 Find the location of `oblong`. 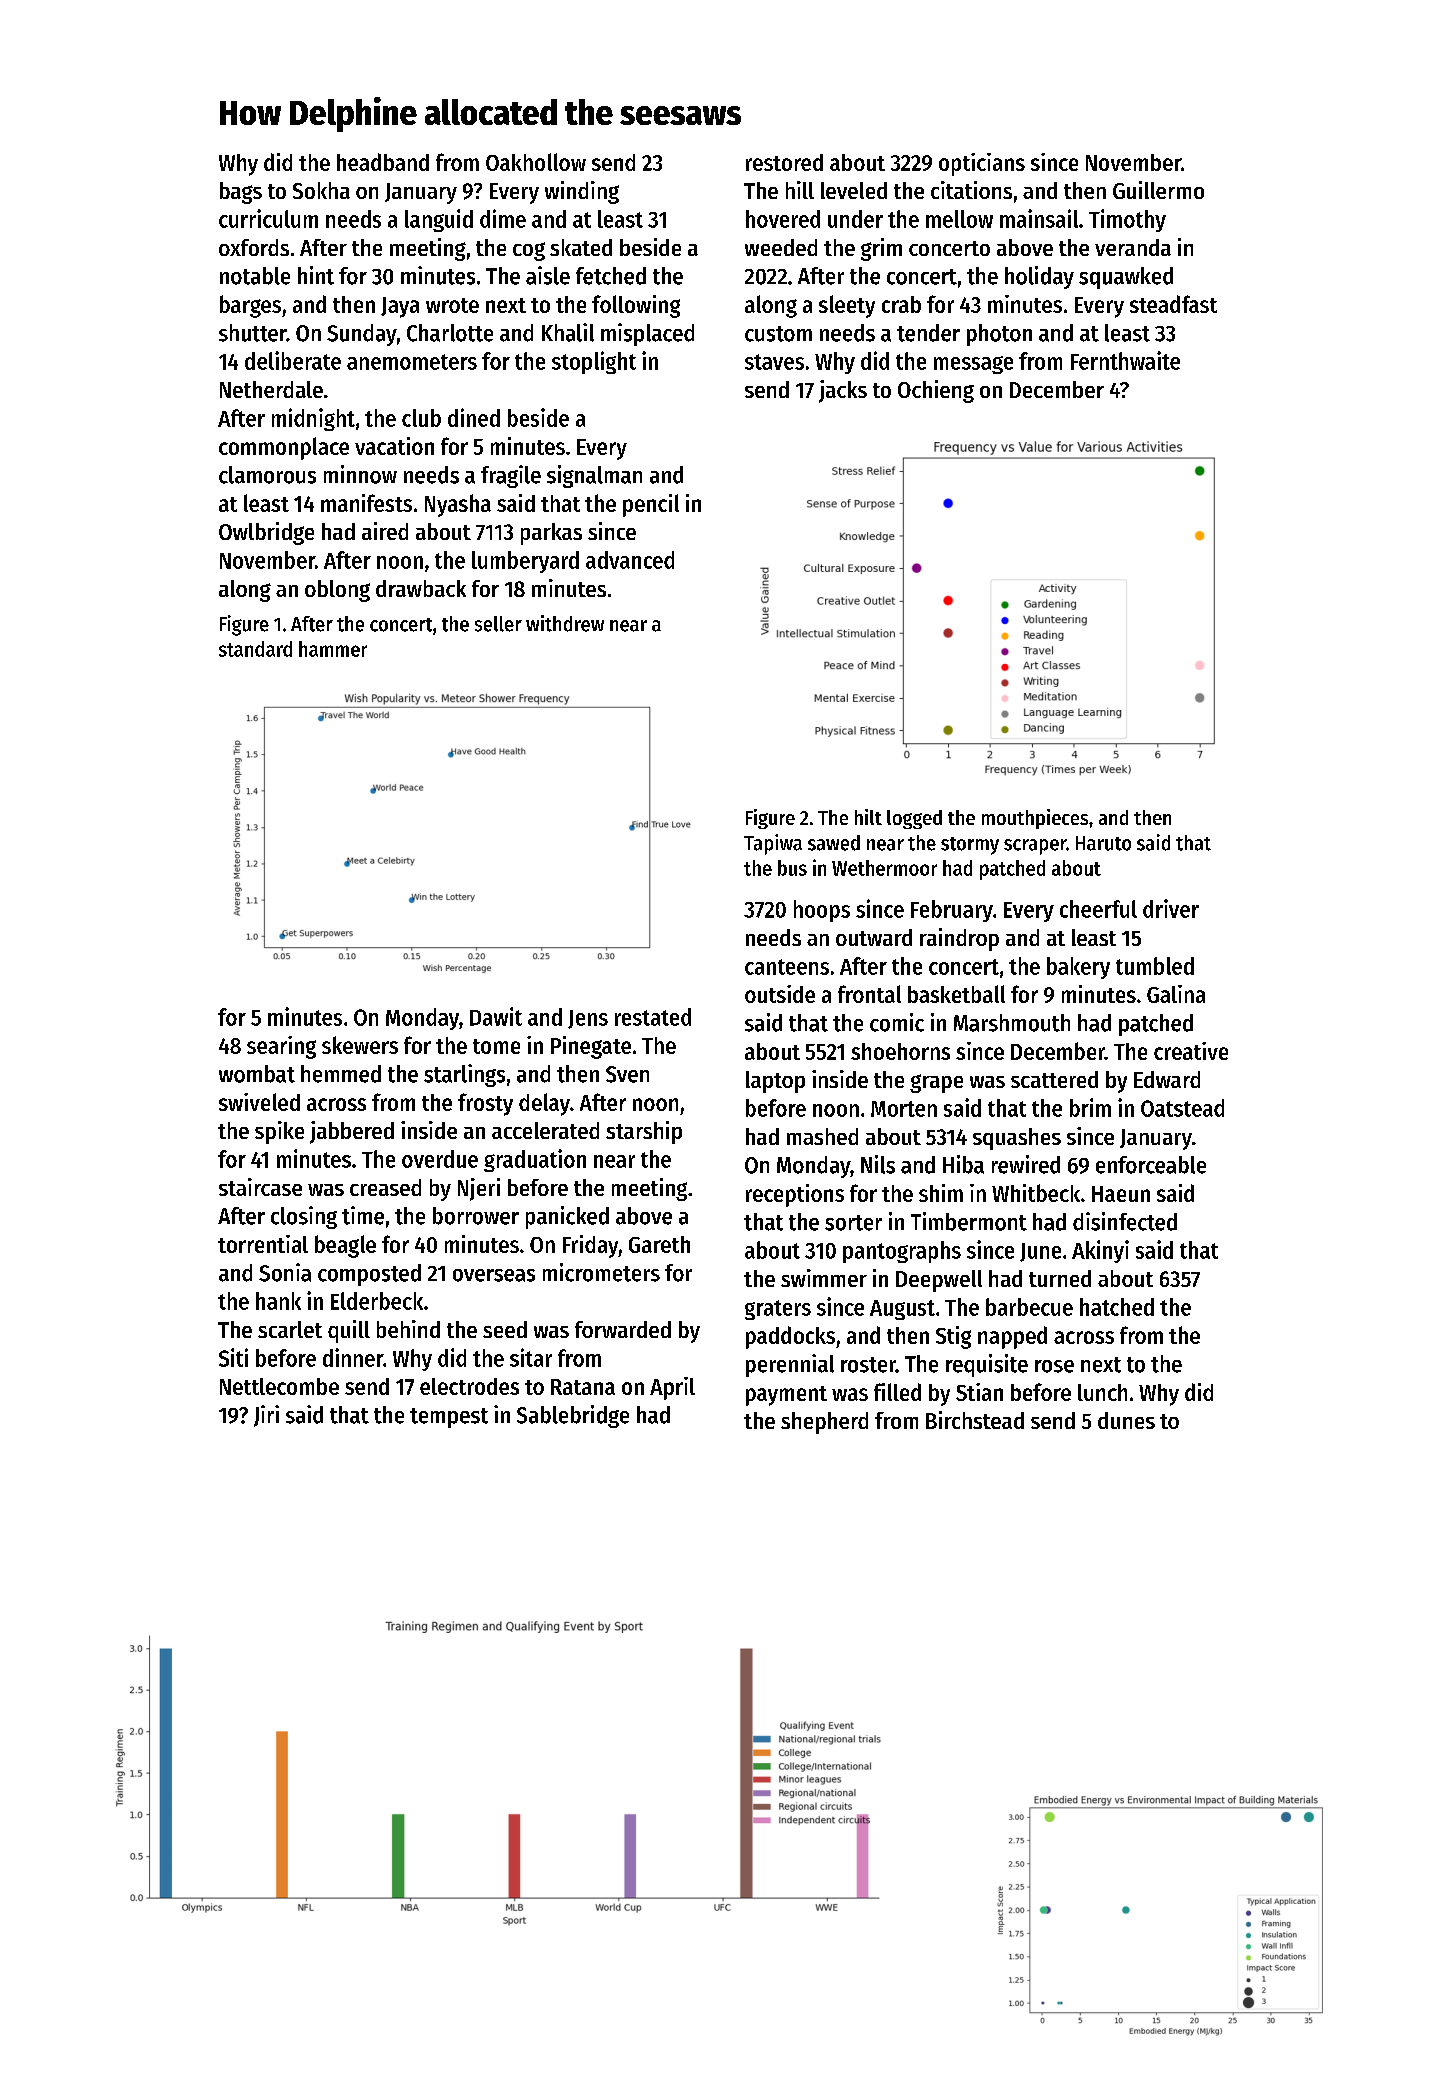

oblong is located at coordinates (337, 591).
